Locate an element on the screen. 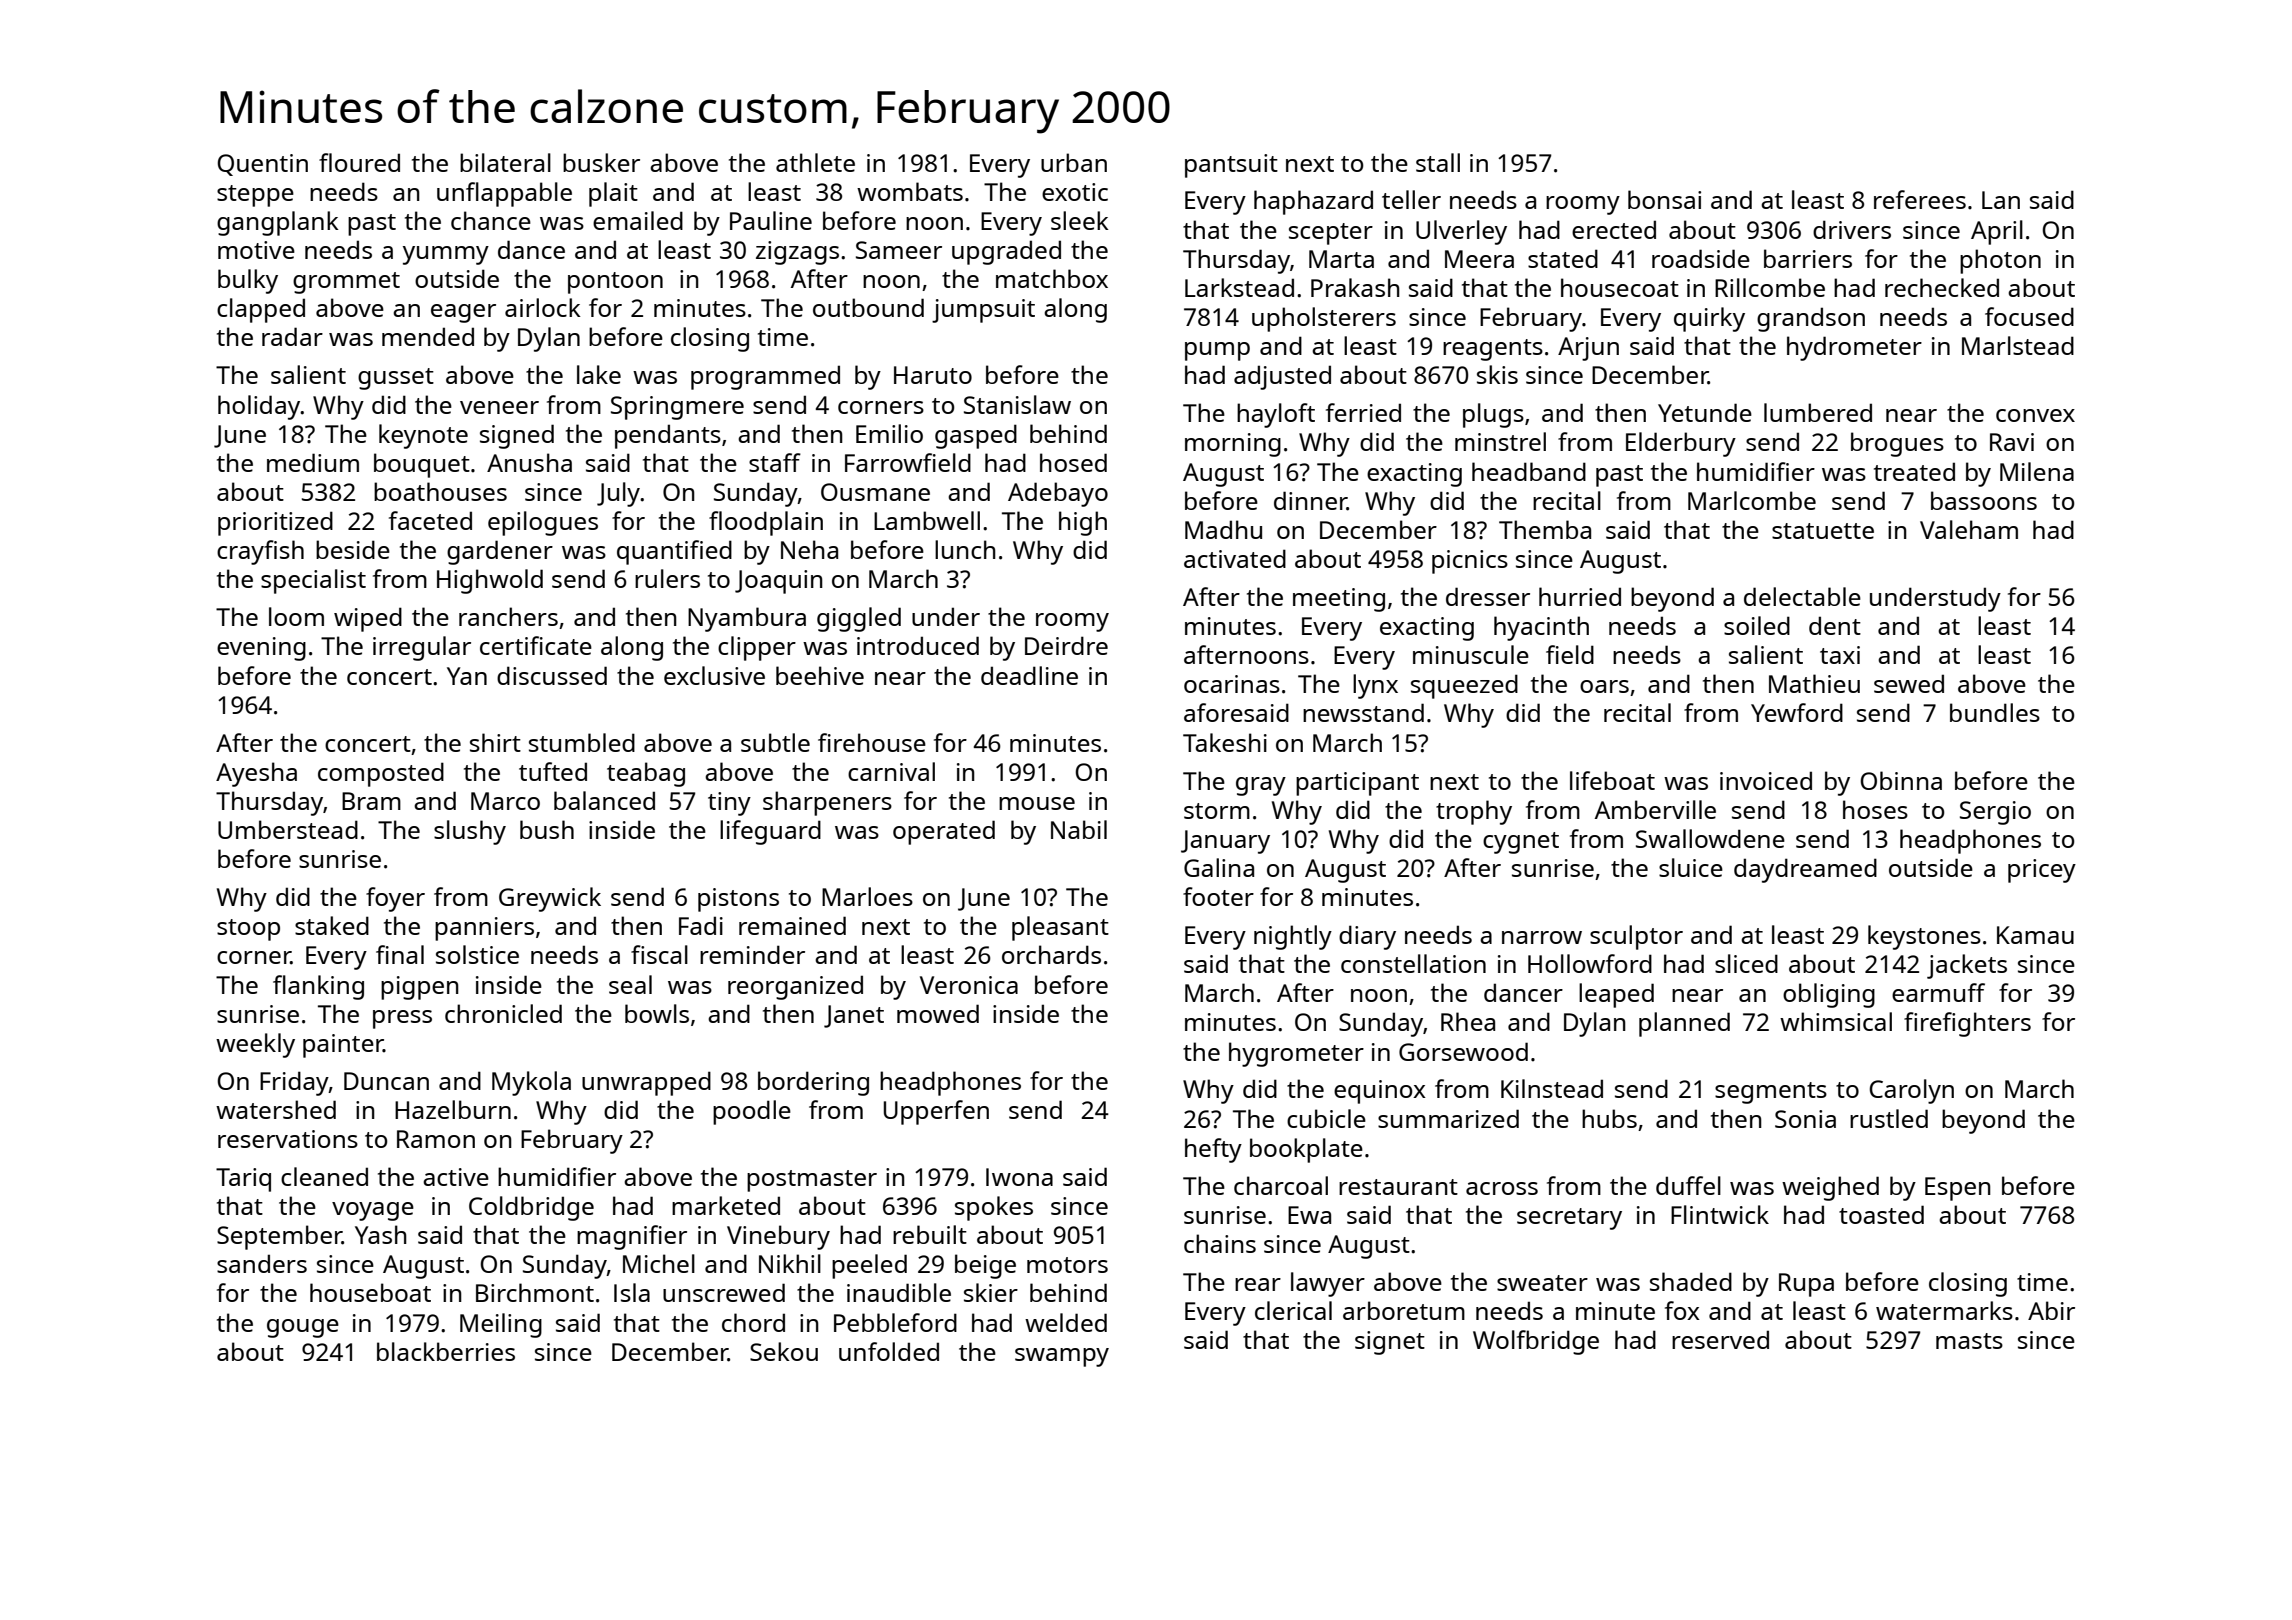  blackberries is located at coordinates (446, 1351).
